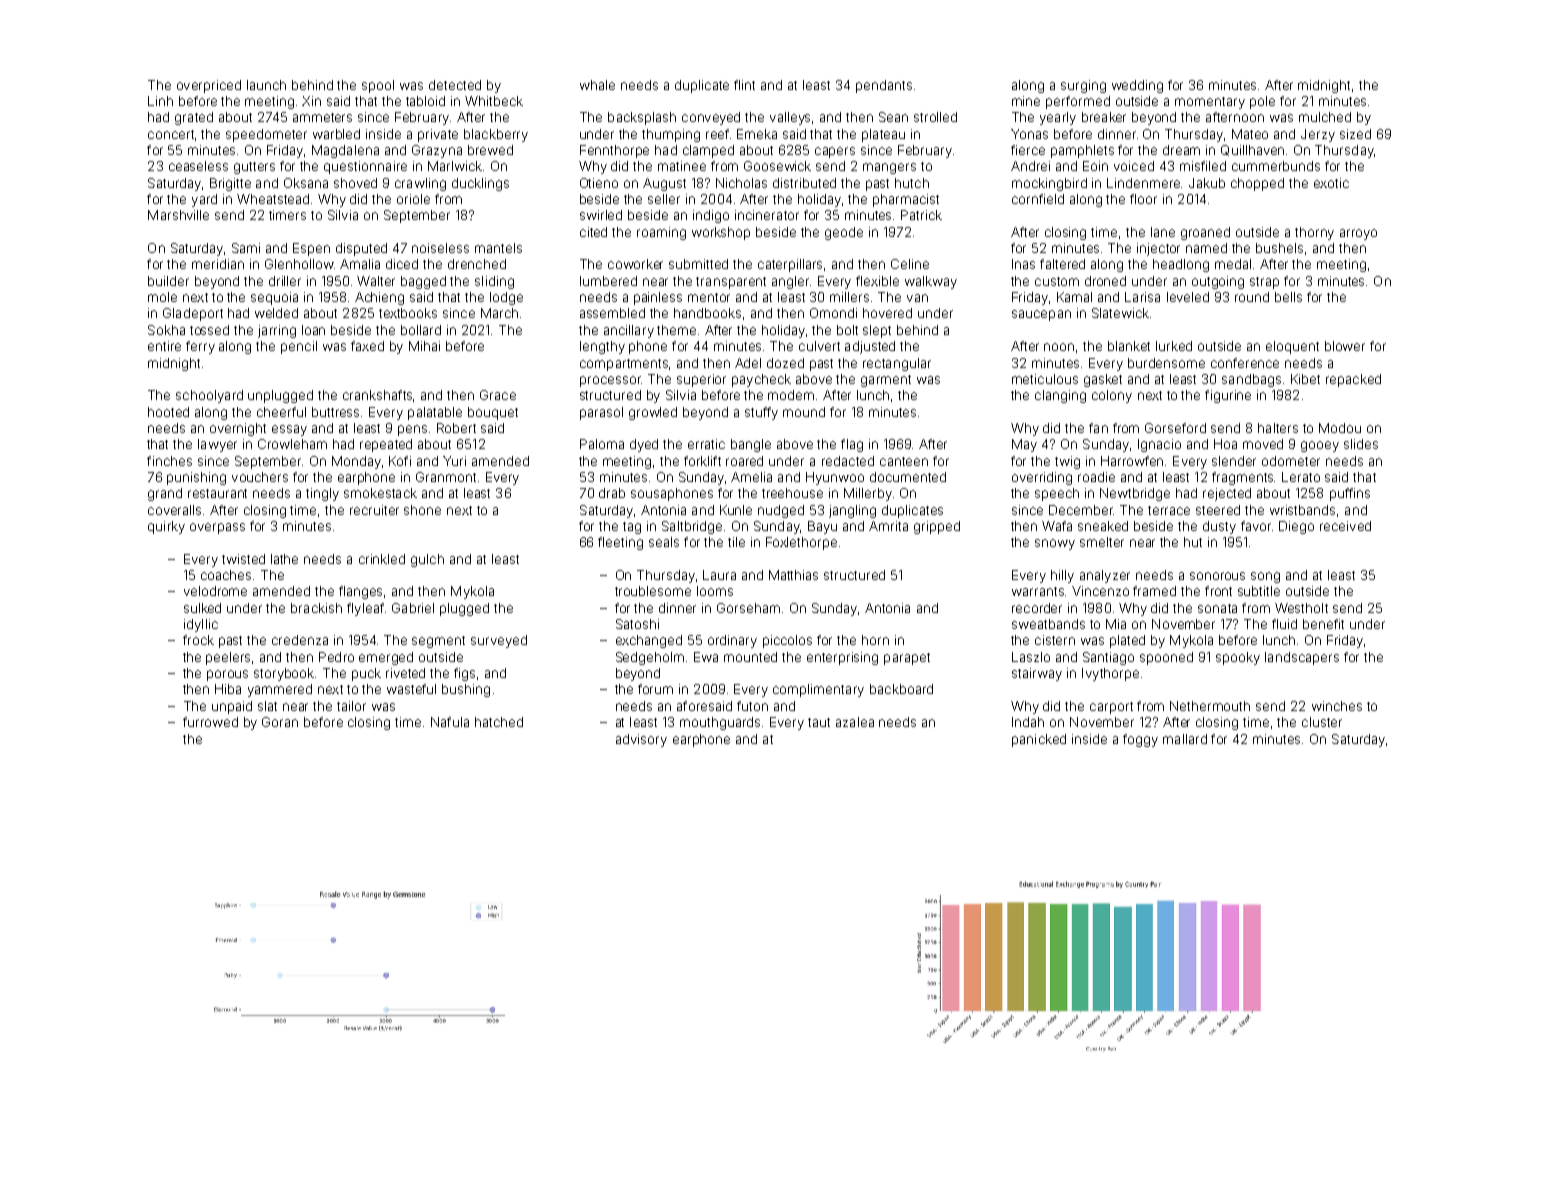  What do you see at coordinates (1238, 658) in the screenshot?
I see `spooky` at bounding box center [1238, 658].
